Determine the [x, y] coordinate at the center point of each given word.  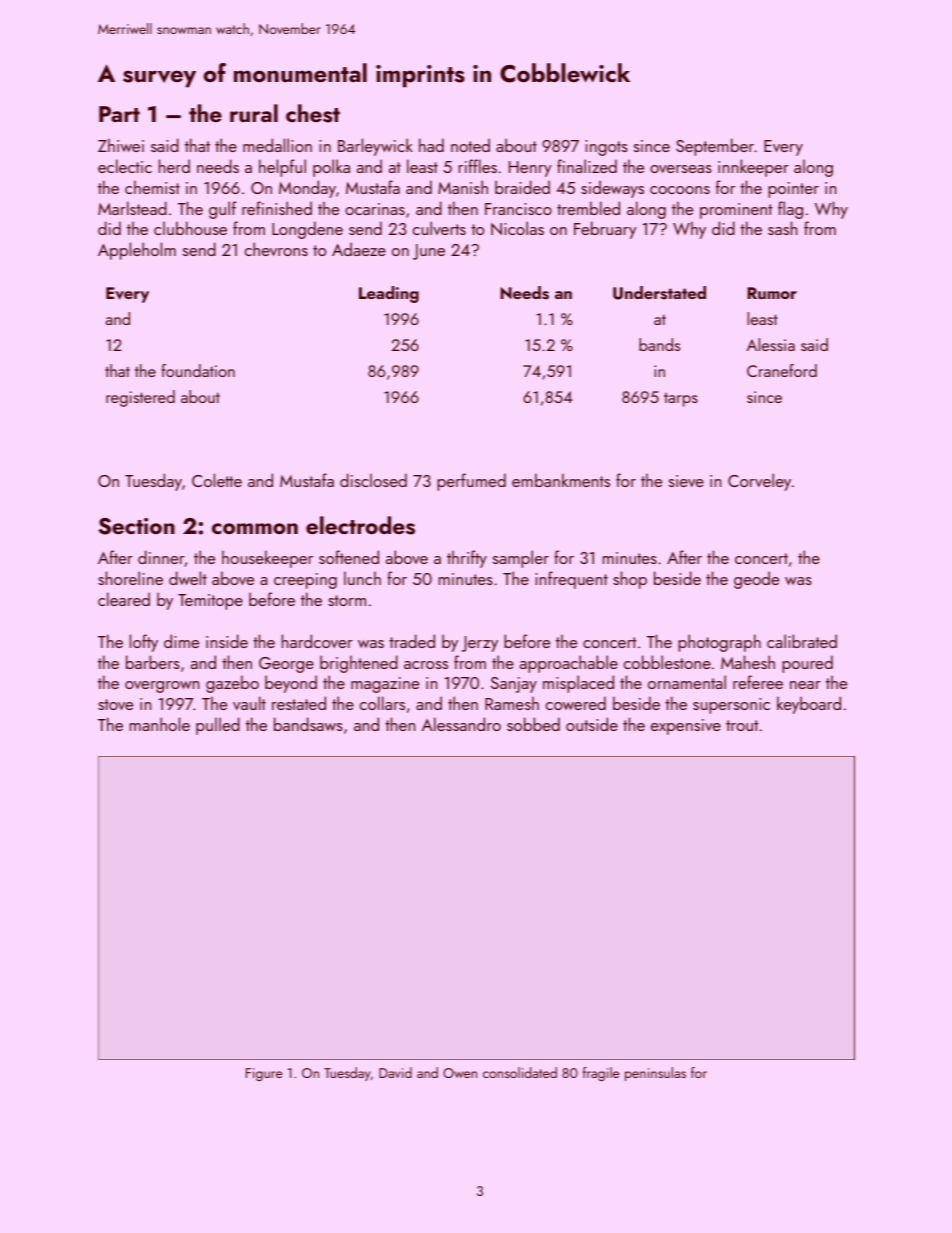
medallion [277, 145]
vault [249, 703]
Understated [659, 293]
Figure [264, 1074]
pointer [793, 190]
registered [140, 398]
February [605, 230]
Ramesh [512, 703]
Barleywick [375, 147]
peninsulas [655, 1074]
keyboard [809, 705]
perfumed [471, 482]
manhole [160, 724]
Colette [217, 480]
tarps [681, 400]
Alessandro [461, 724]
